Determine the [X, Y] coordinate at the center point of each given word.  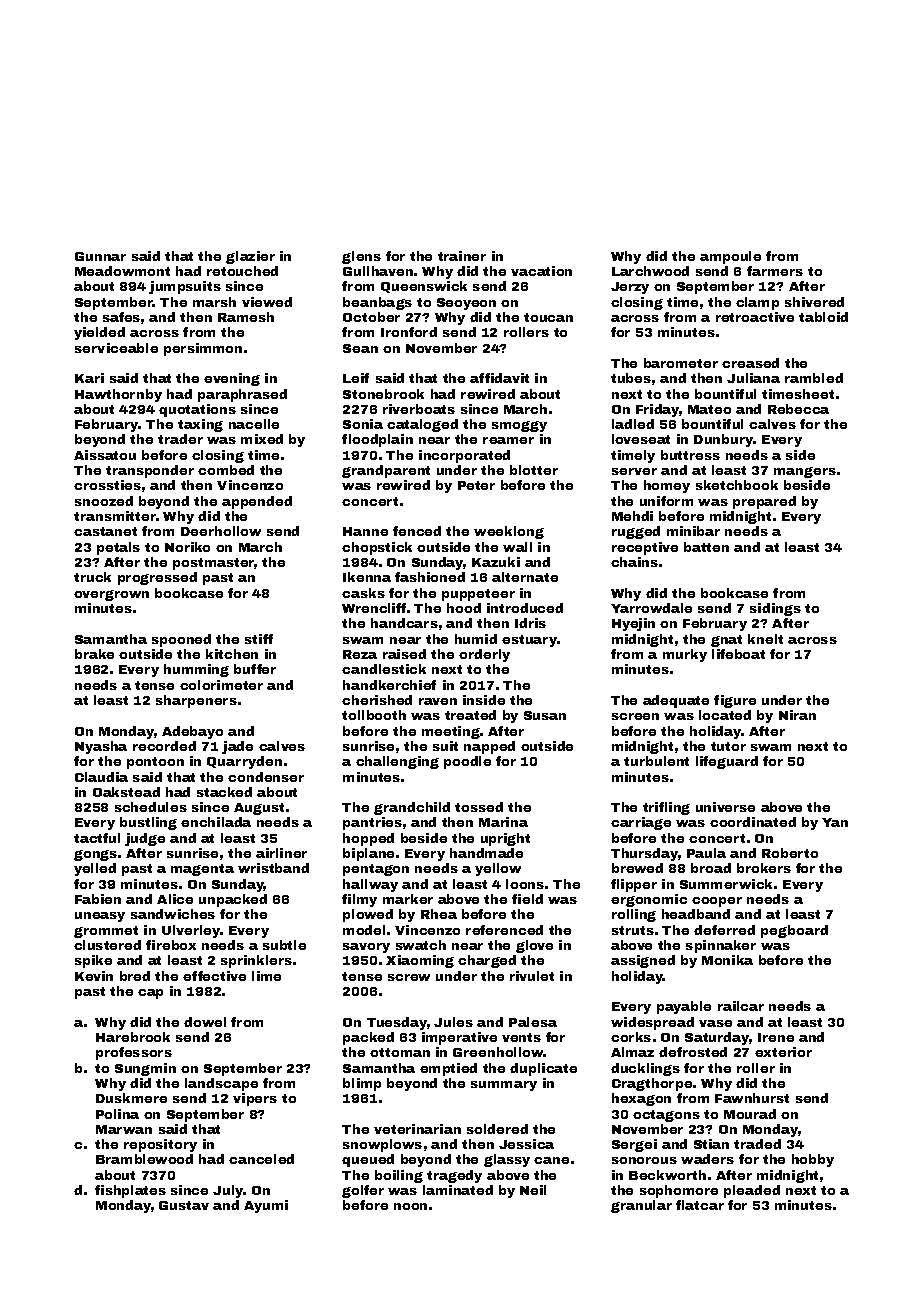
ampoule [730, 257]
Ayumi [266, 1206]
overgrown [111, 595]
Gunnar [100, 256]
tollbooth [374, 715]
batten [706, 547]
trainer [462, 256]
